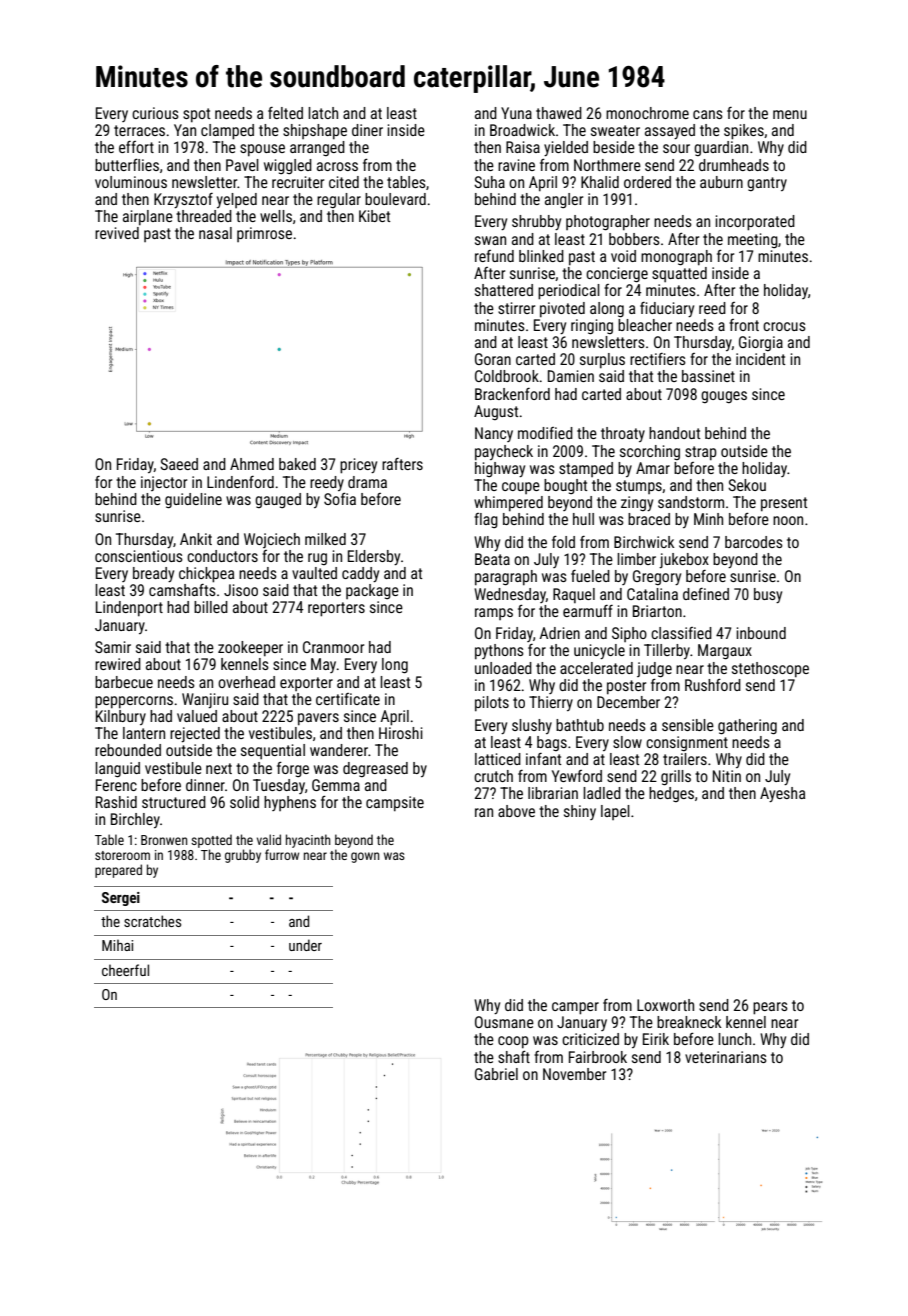  What do you see at coordinates (647, 113) in the image?
I see `monochrome` at bounding box center [647, 113].
